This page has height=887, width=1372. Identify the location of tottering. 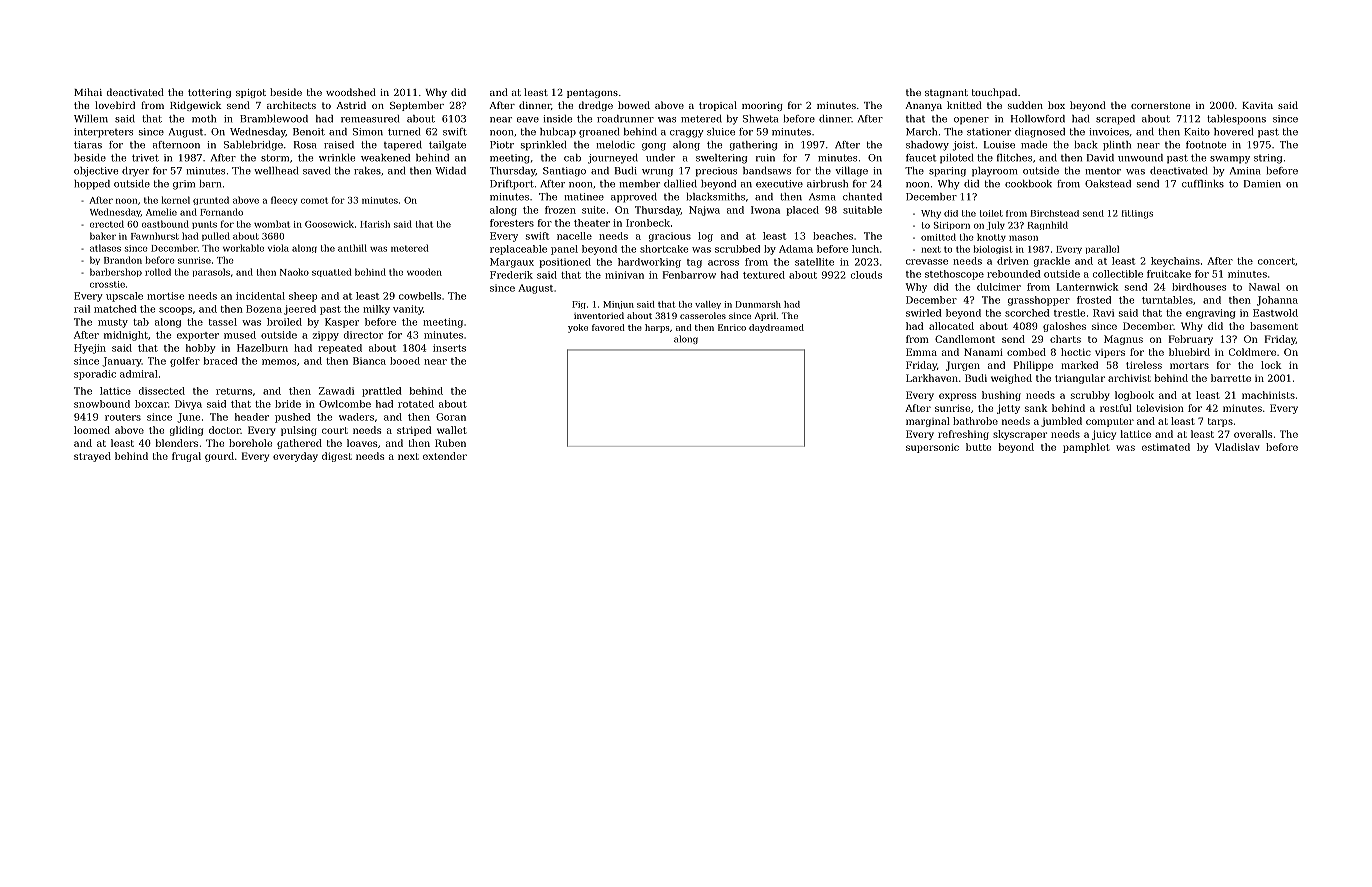
(209, 93).
